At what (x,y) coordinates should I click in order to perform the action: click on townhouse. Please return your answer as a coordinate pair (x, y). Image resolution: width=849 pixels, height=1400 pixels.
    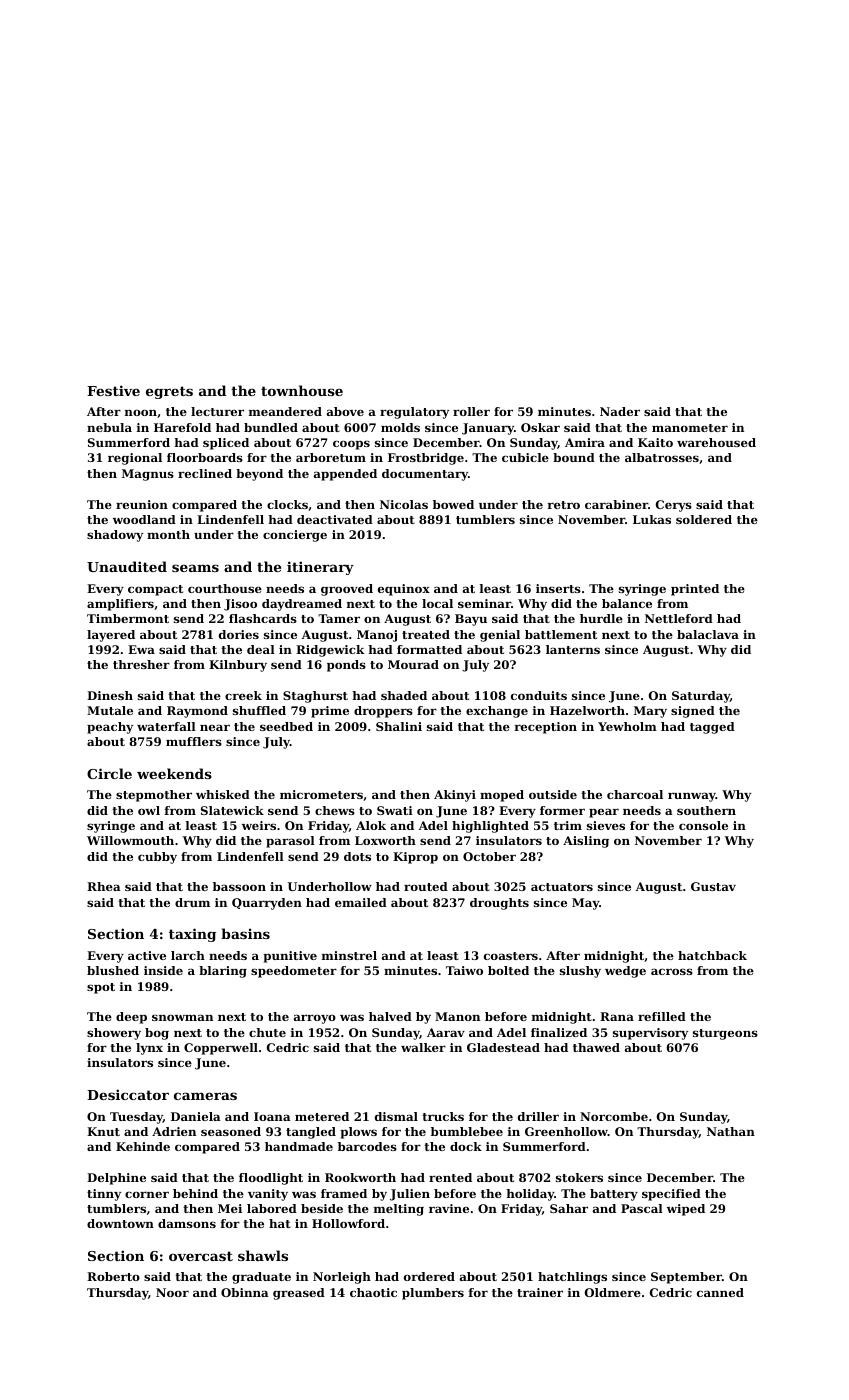
    Looking at the image, I should click on (302, 390).
